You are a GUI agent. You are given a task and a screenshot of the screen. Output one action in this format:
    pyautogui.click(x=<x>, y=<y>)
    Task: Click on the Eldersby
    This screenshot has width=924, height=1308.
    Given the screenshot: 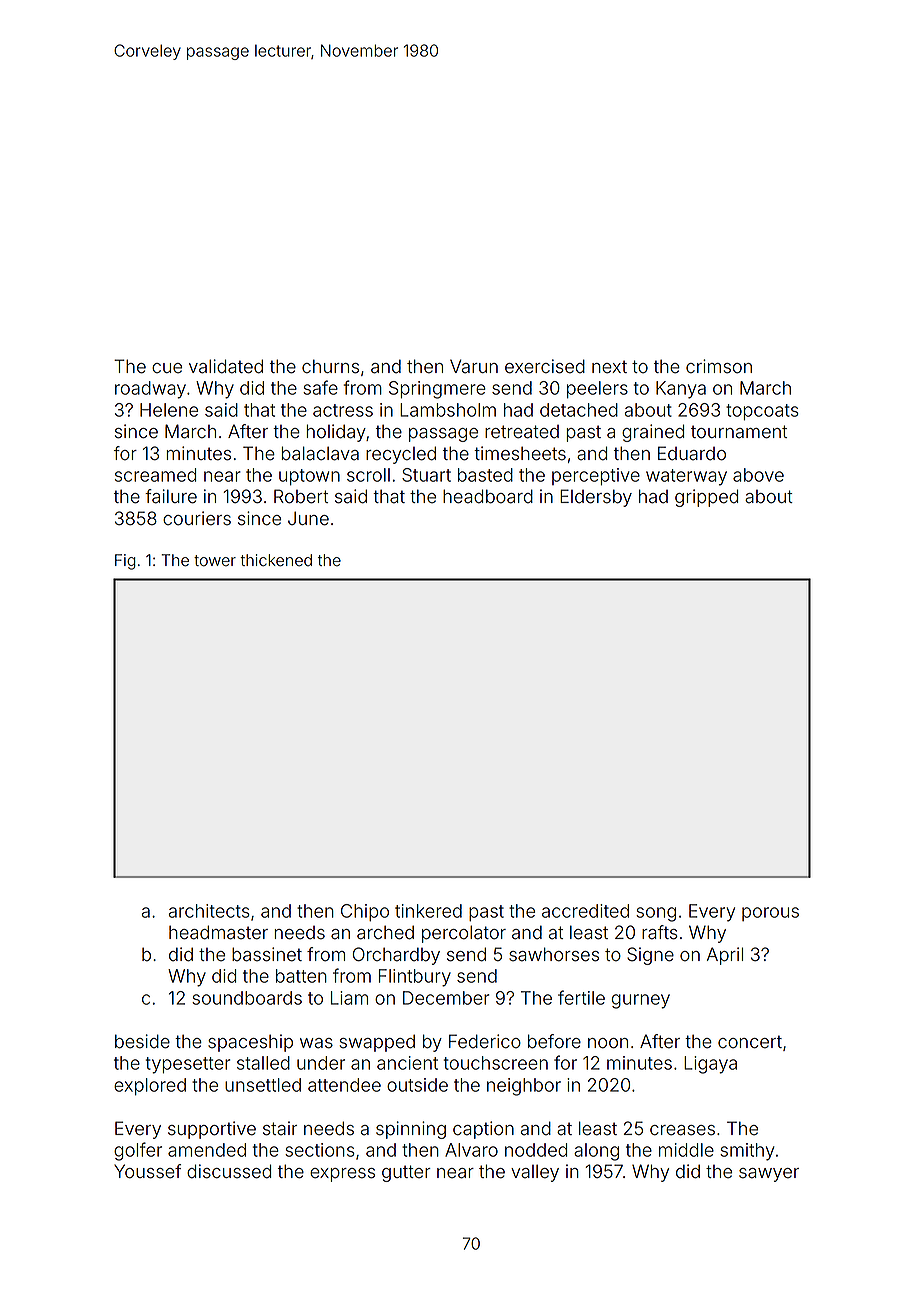 What is the action you would take?
    pyautogui.click(x=596, y=498)
